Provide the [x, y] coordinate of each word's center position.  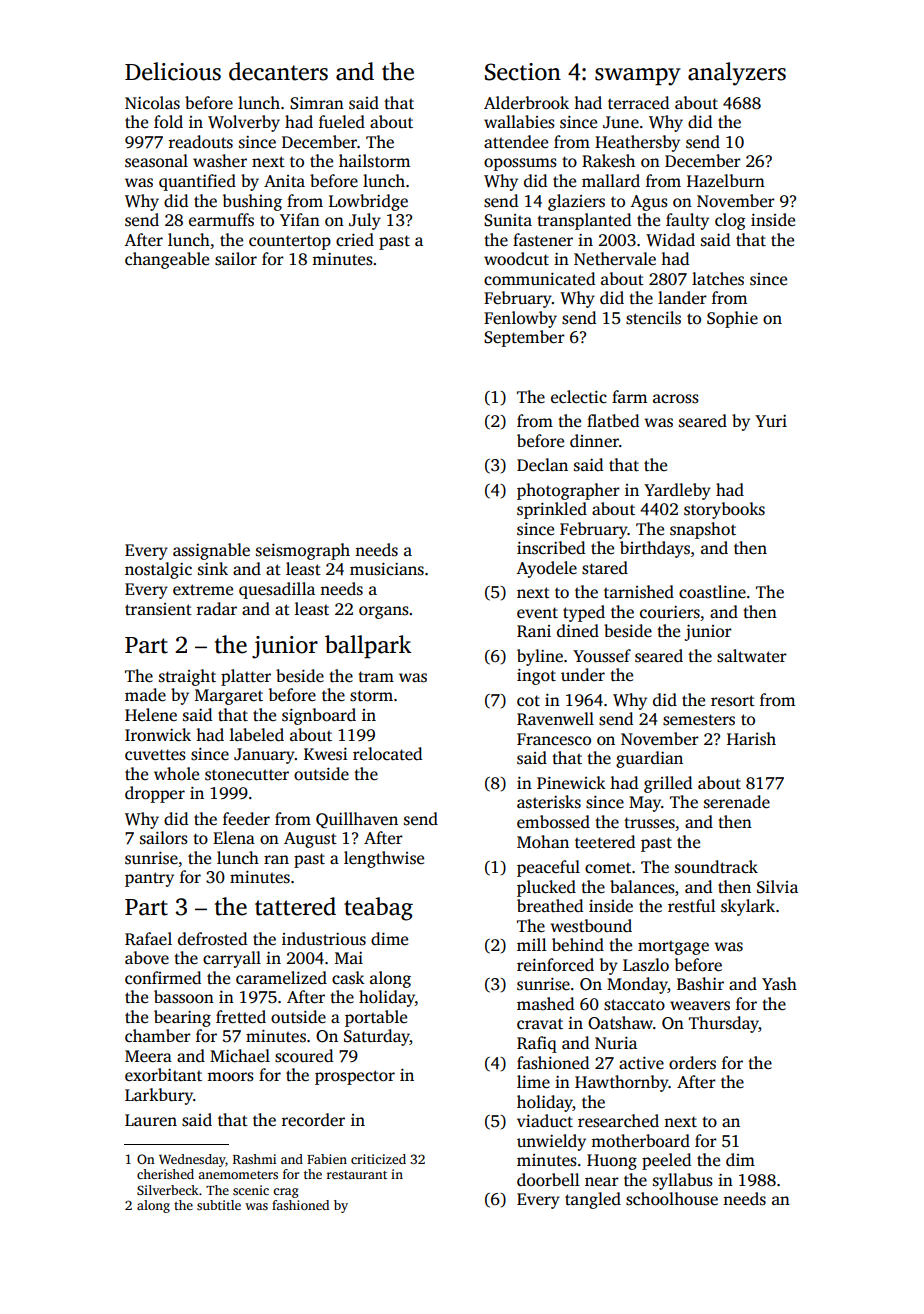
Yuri [771, 421]
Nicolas [152, 103]
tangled [593, 1200]
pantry [149, 879]
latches [718, 279]
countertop [290, 243]
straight [187, 677]
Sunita [508, 220]
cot [528, 701]
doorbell [548, 1180]
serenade [737, 802]
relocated [387, 754]
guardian [649, 759]
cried [355, 240]
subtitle [219, 1205]
